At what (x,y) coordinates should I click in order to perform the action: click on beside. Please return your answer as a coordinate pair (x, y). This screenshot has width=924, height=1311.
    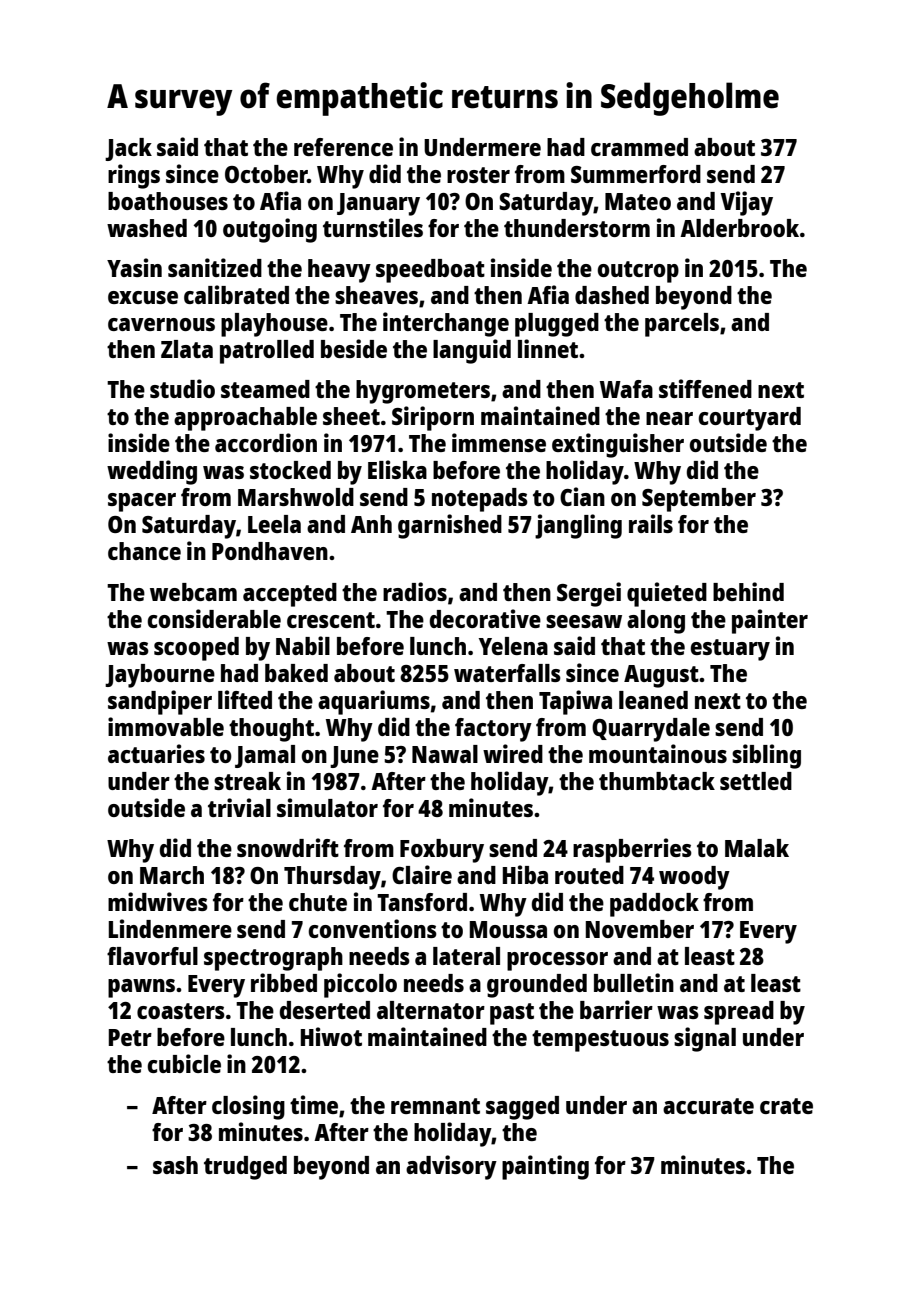
    Looking at the image, I should click on (354, 348).
